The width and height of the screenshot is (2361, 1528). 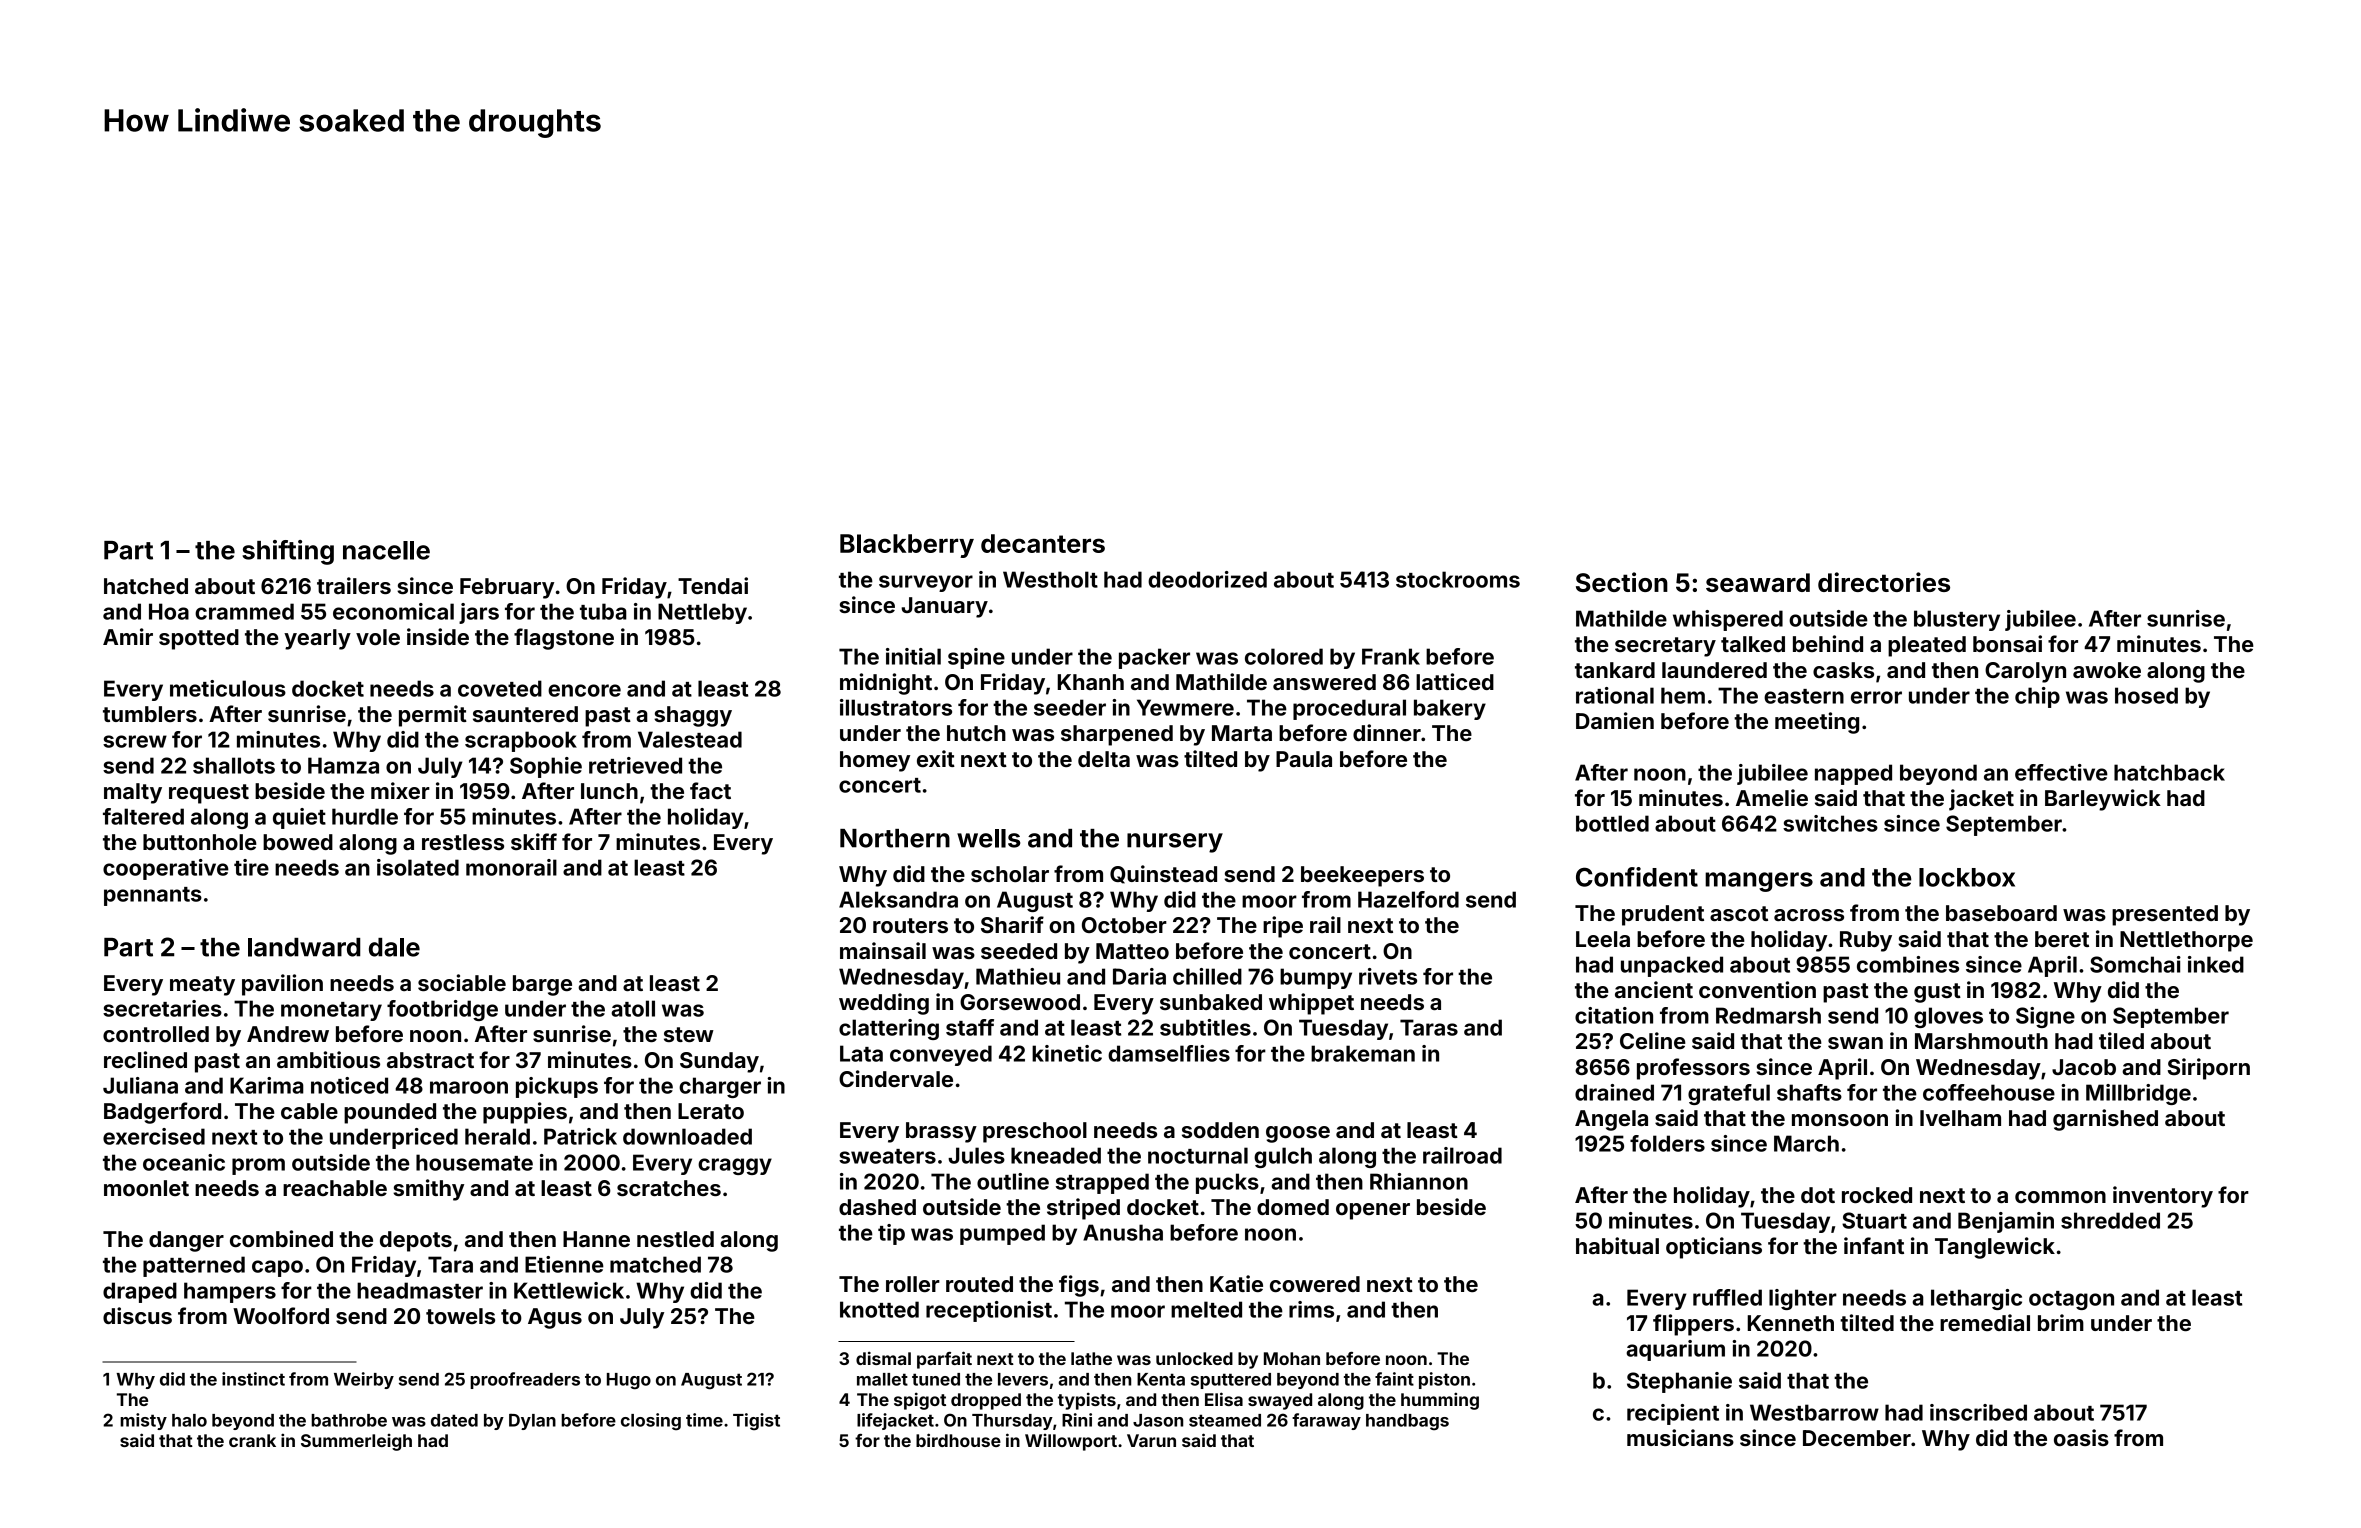 What do you see at coordinates (1884, 582) in the screenshot?
I see `directories` at bounding box center [1884, 582].
